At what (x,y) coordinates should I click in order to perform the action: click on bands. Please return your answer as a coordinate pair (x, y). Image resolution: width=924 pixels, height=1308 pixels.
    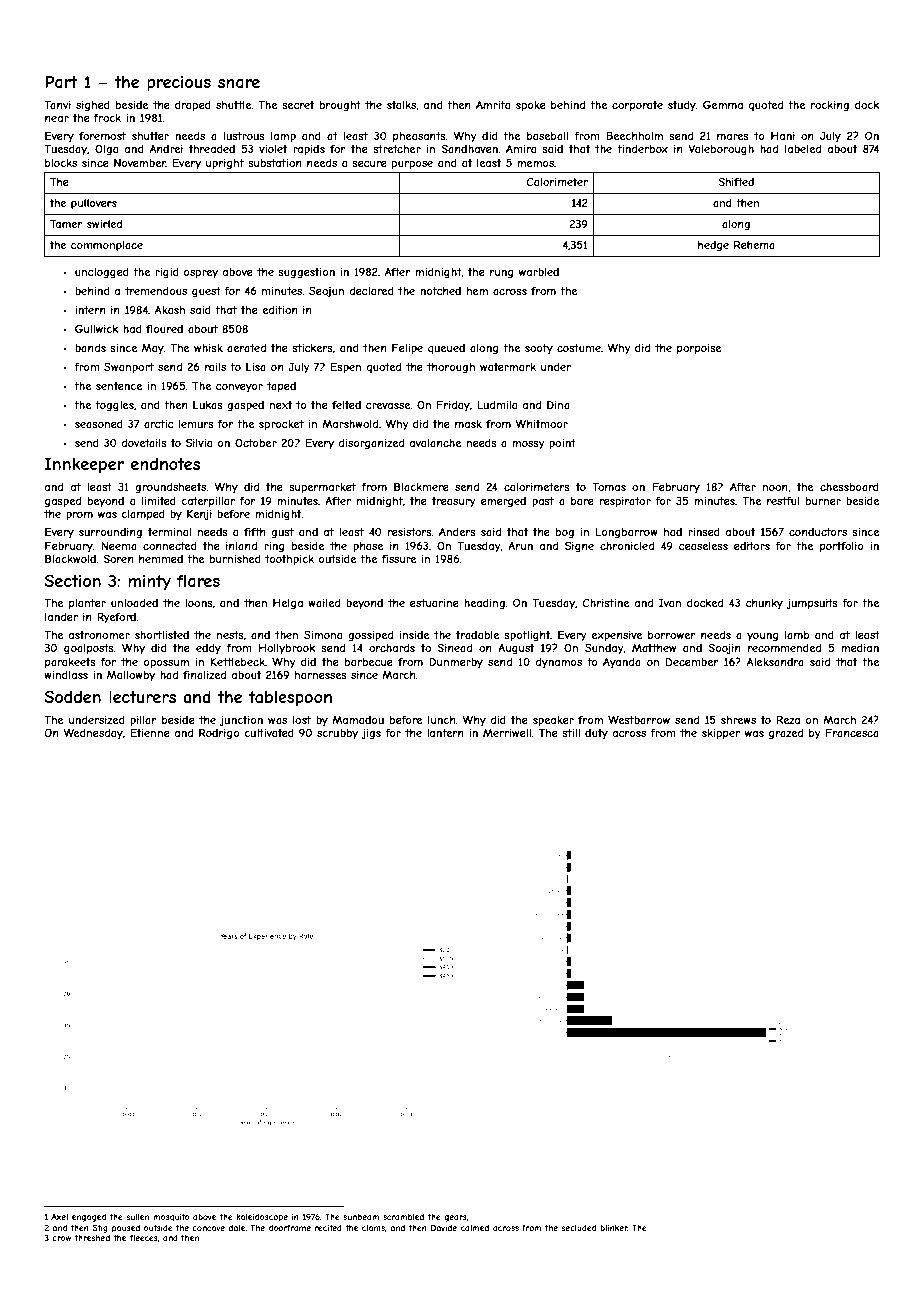
    Looking at the image, I should click on (90, 348).
